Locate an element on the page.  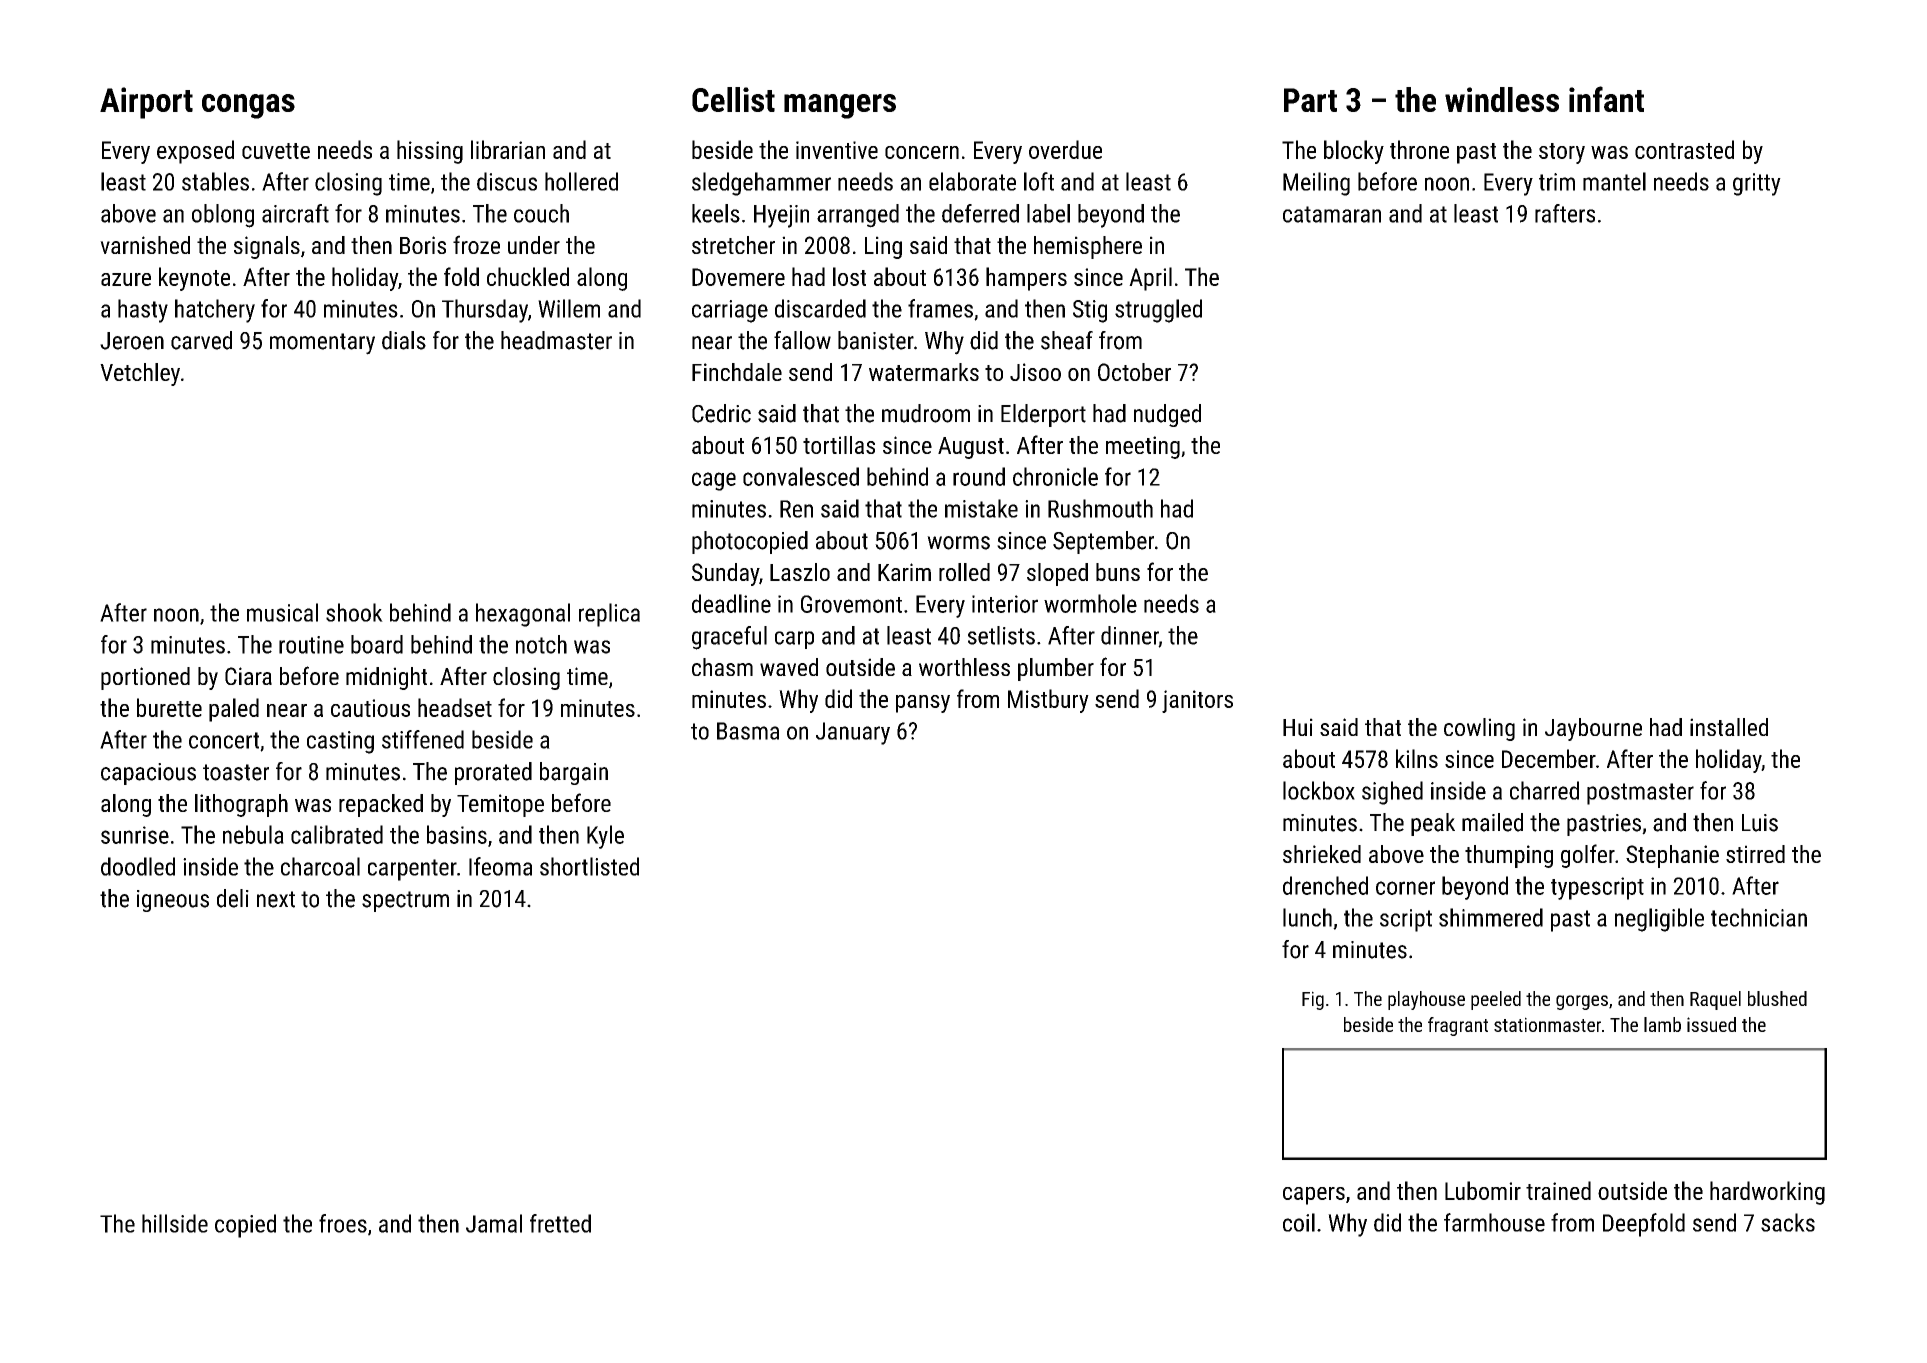
shook is located at coordinates (354, 612).
